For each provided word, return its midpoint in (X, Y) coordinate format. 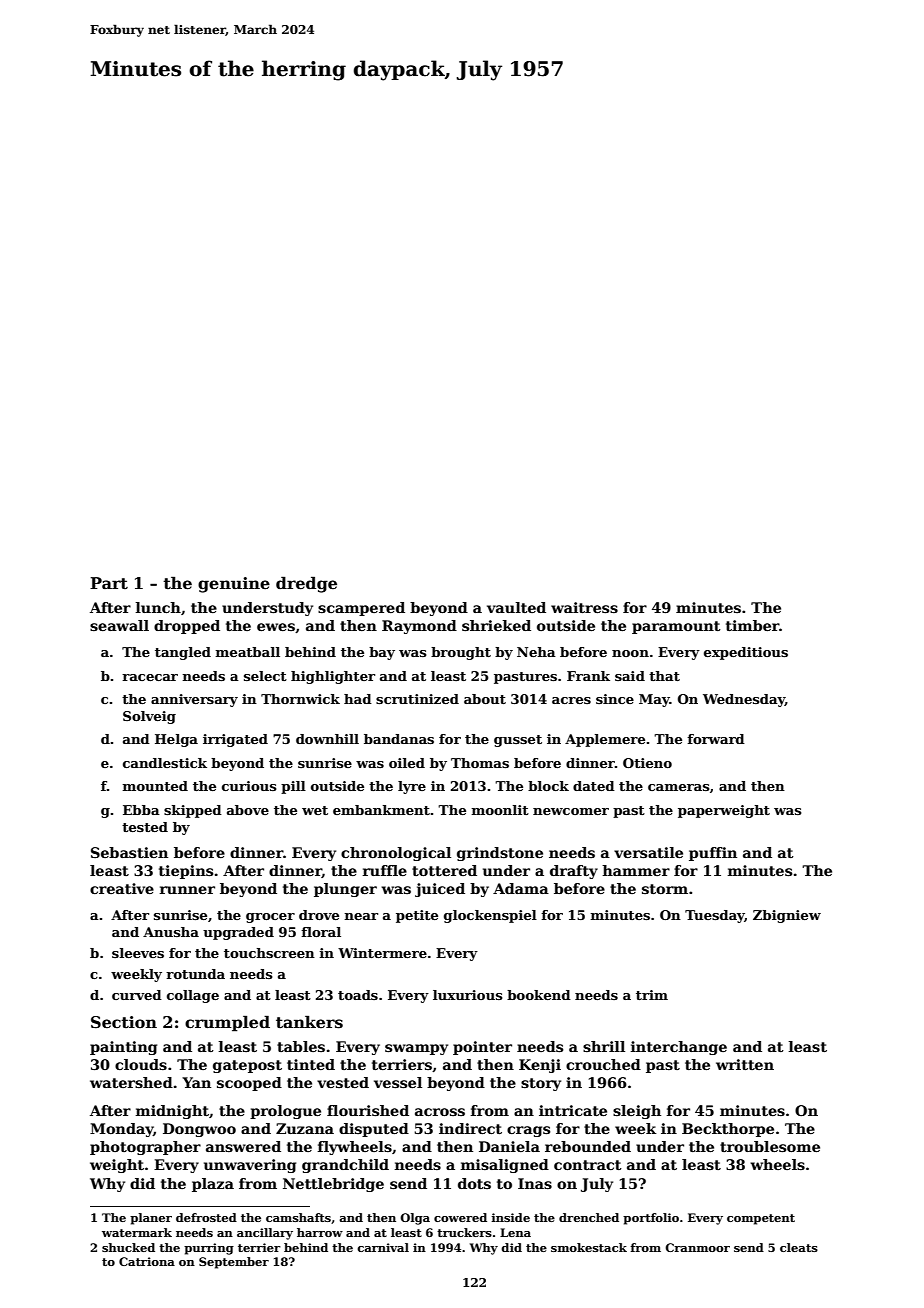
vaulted (516, 607)
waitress (584, 607)
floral (321, 932)
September (234, 1263)
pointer (482, 1048)
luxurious (468, 995)
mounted (155, 786)
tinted (311, 1064)
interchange (679, 1048)
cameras (679, 787)
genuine (234, 585)
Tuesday (715, 916)
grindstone (500, 854)
